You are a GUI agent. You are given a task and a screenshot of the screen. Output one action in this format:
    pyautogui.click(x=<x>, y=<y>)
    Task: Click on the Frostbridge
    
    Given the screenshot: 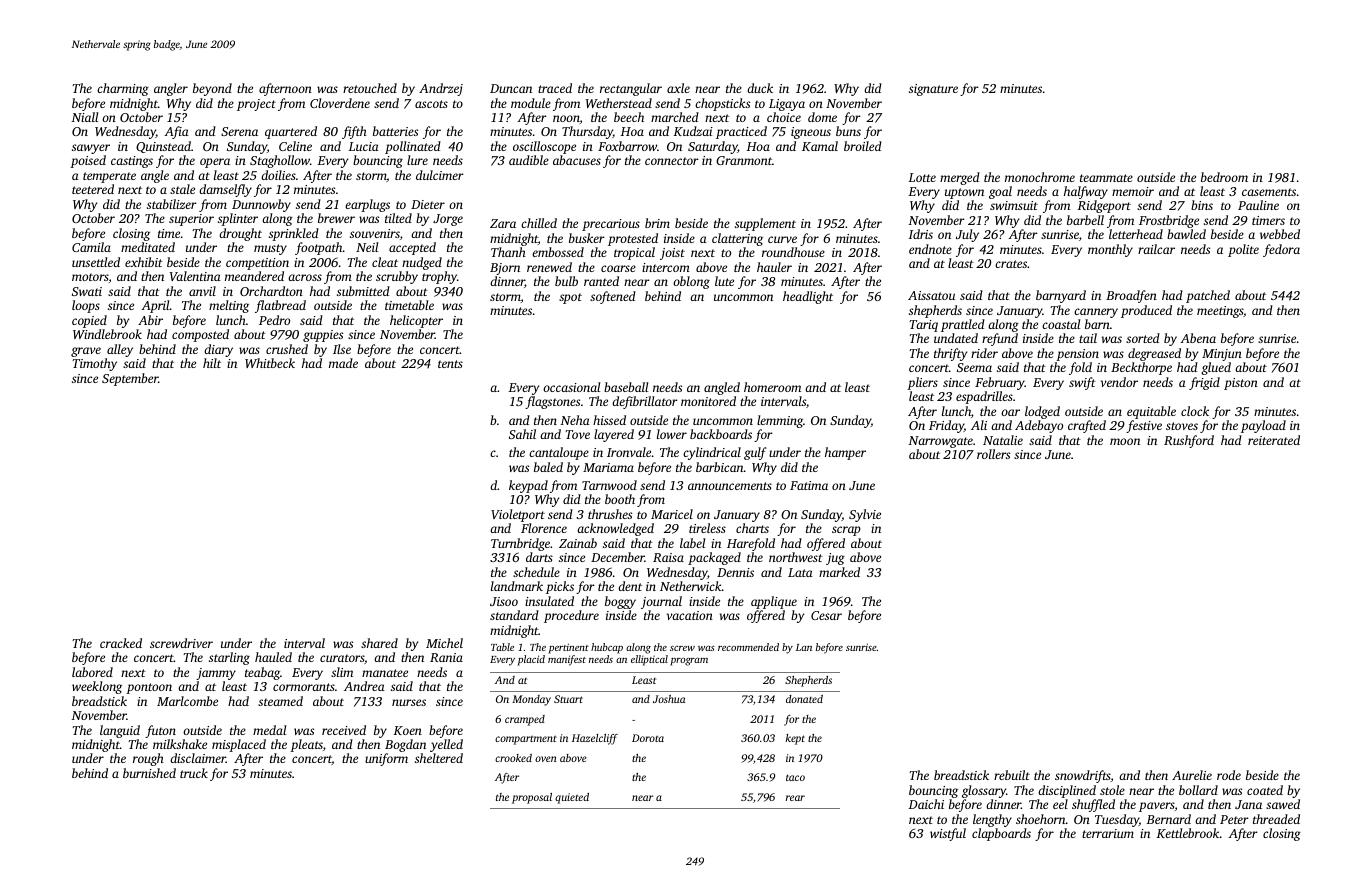 What is the action you would take?
    pyautogui.click(x=1169, y=221)
